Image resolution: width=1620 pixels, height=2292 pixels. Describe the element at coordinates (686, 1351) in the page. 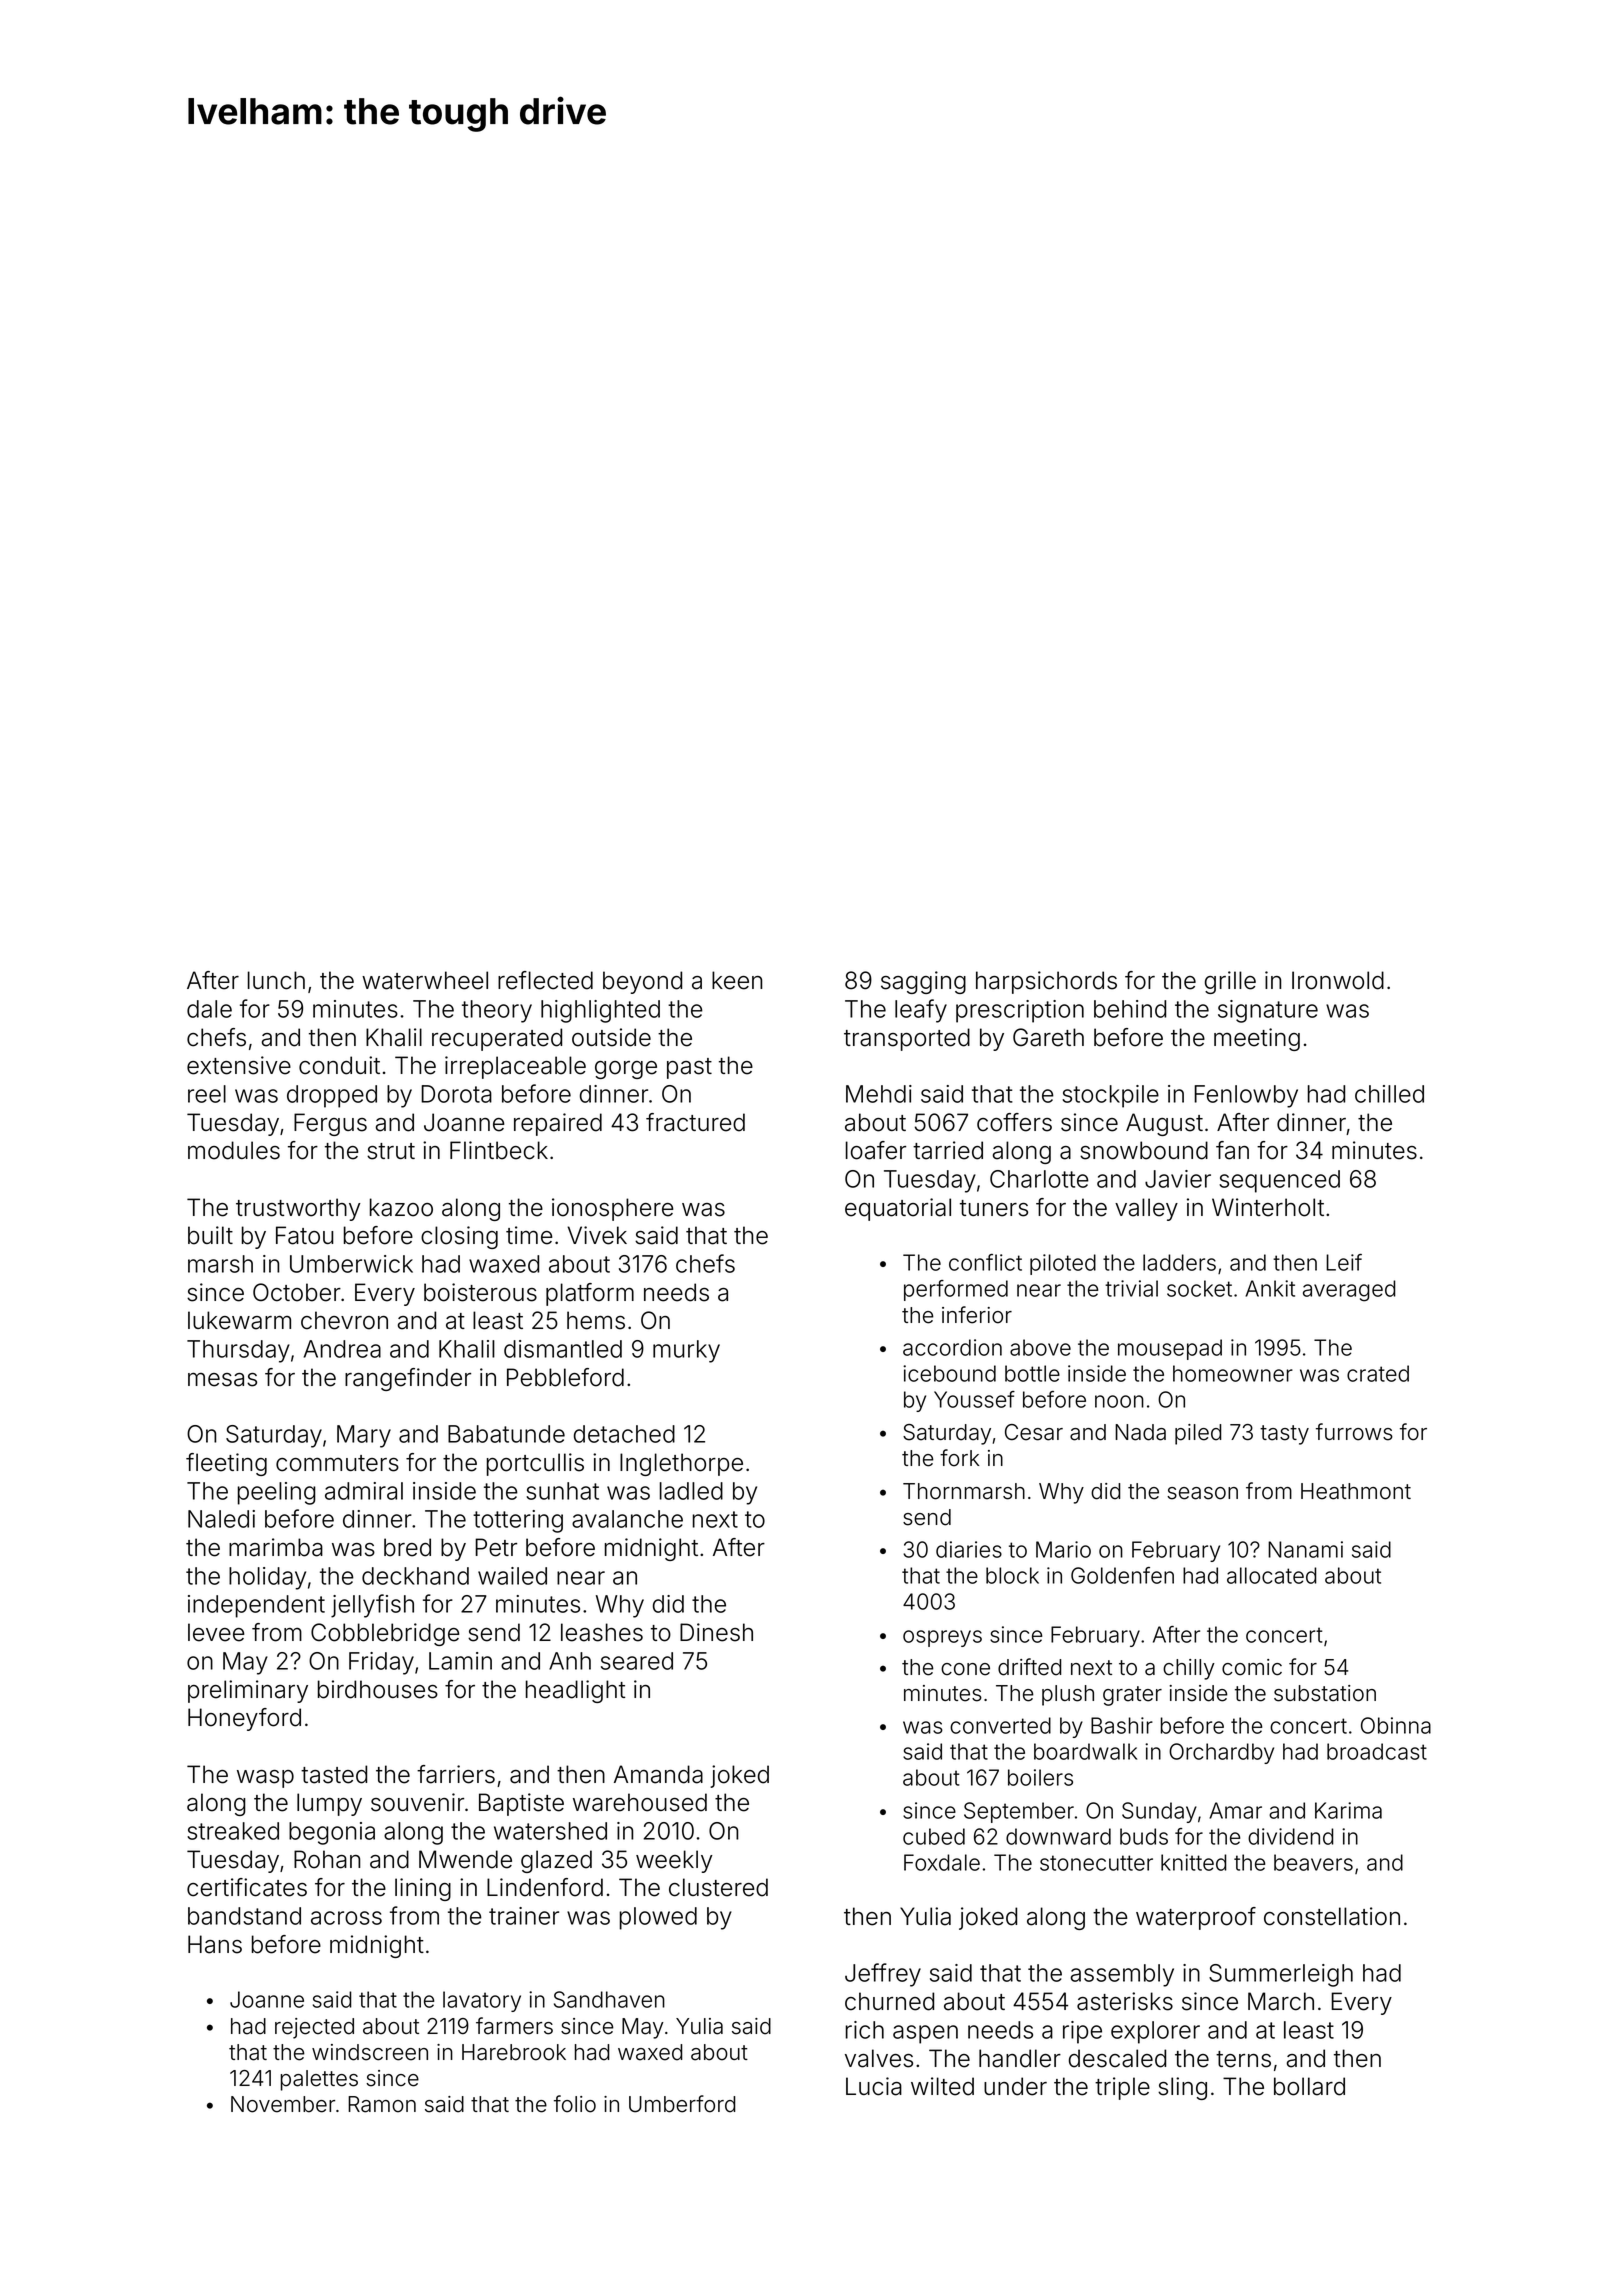

I see `murky` at that location.
